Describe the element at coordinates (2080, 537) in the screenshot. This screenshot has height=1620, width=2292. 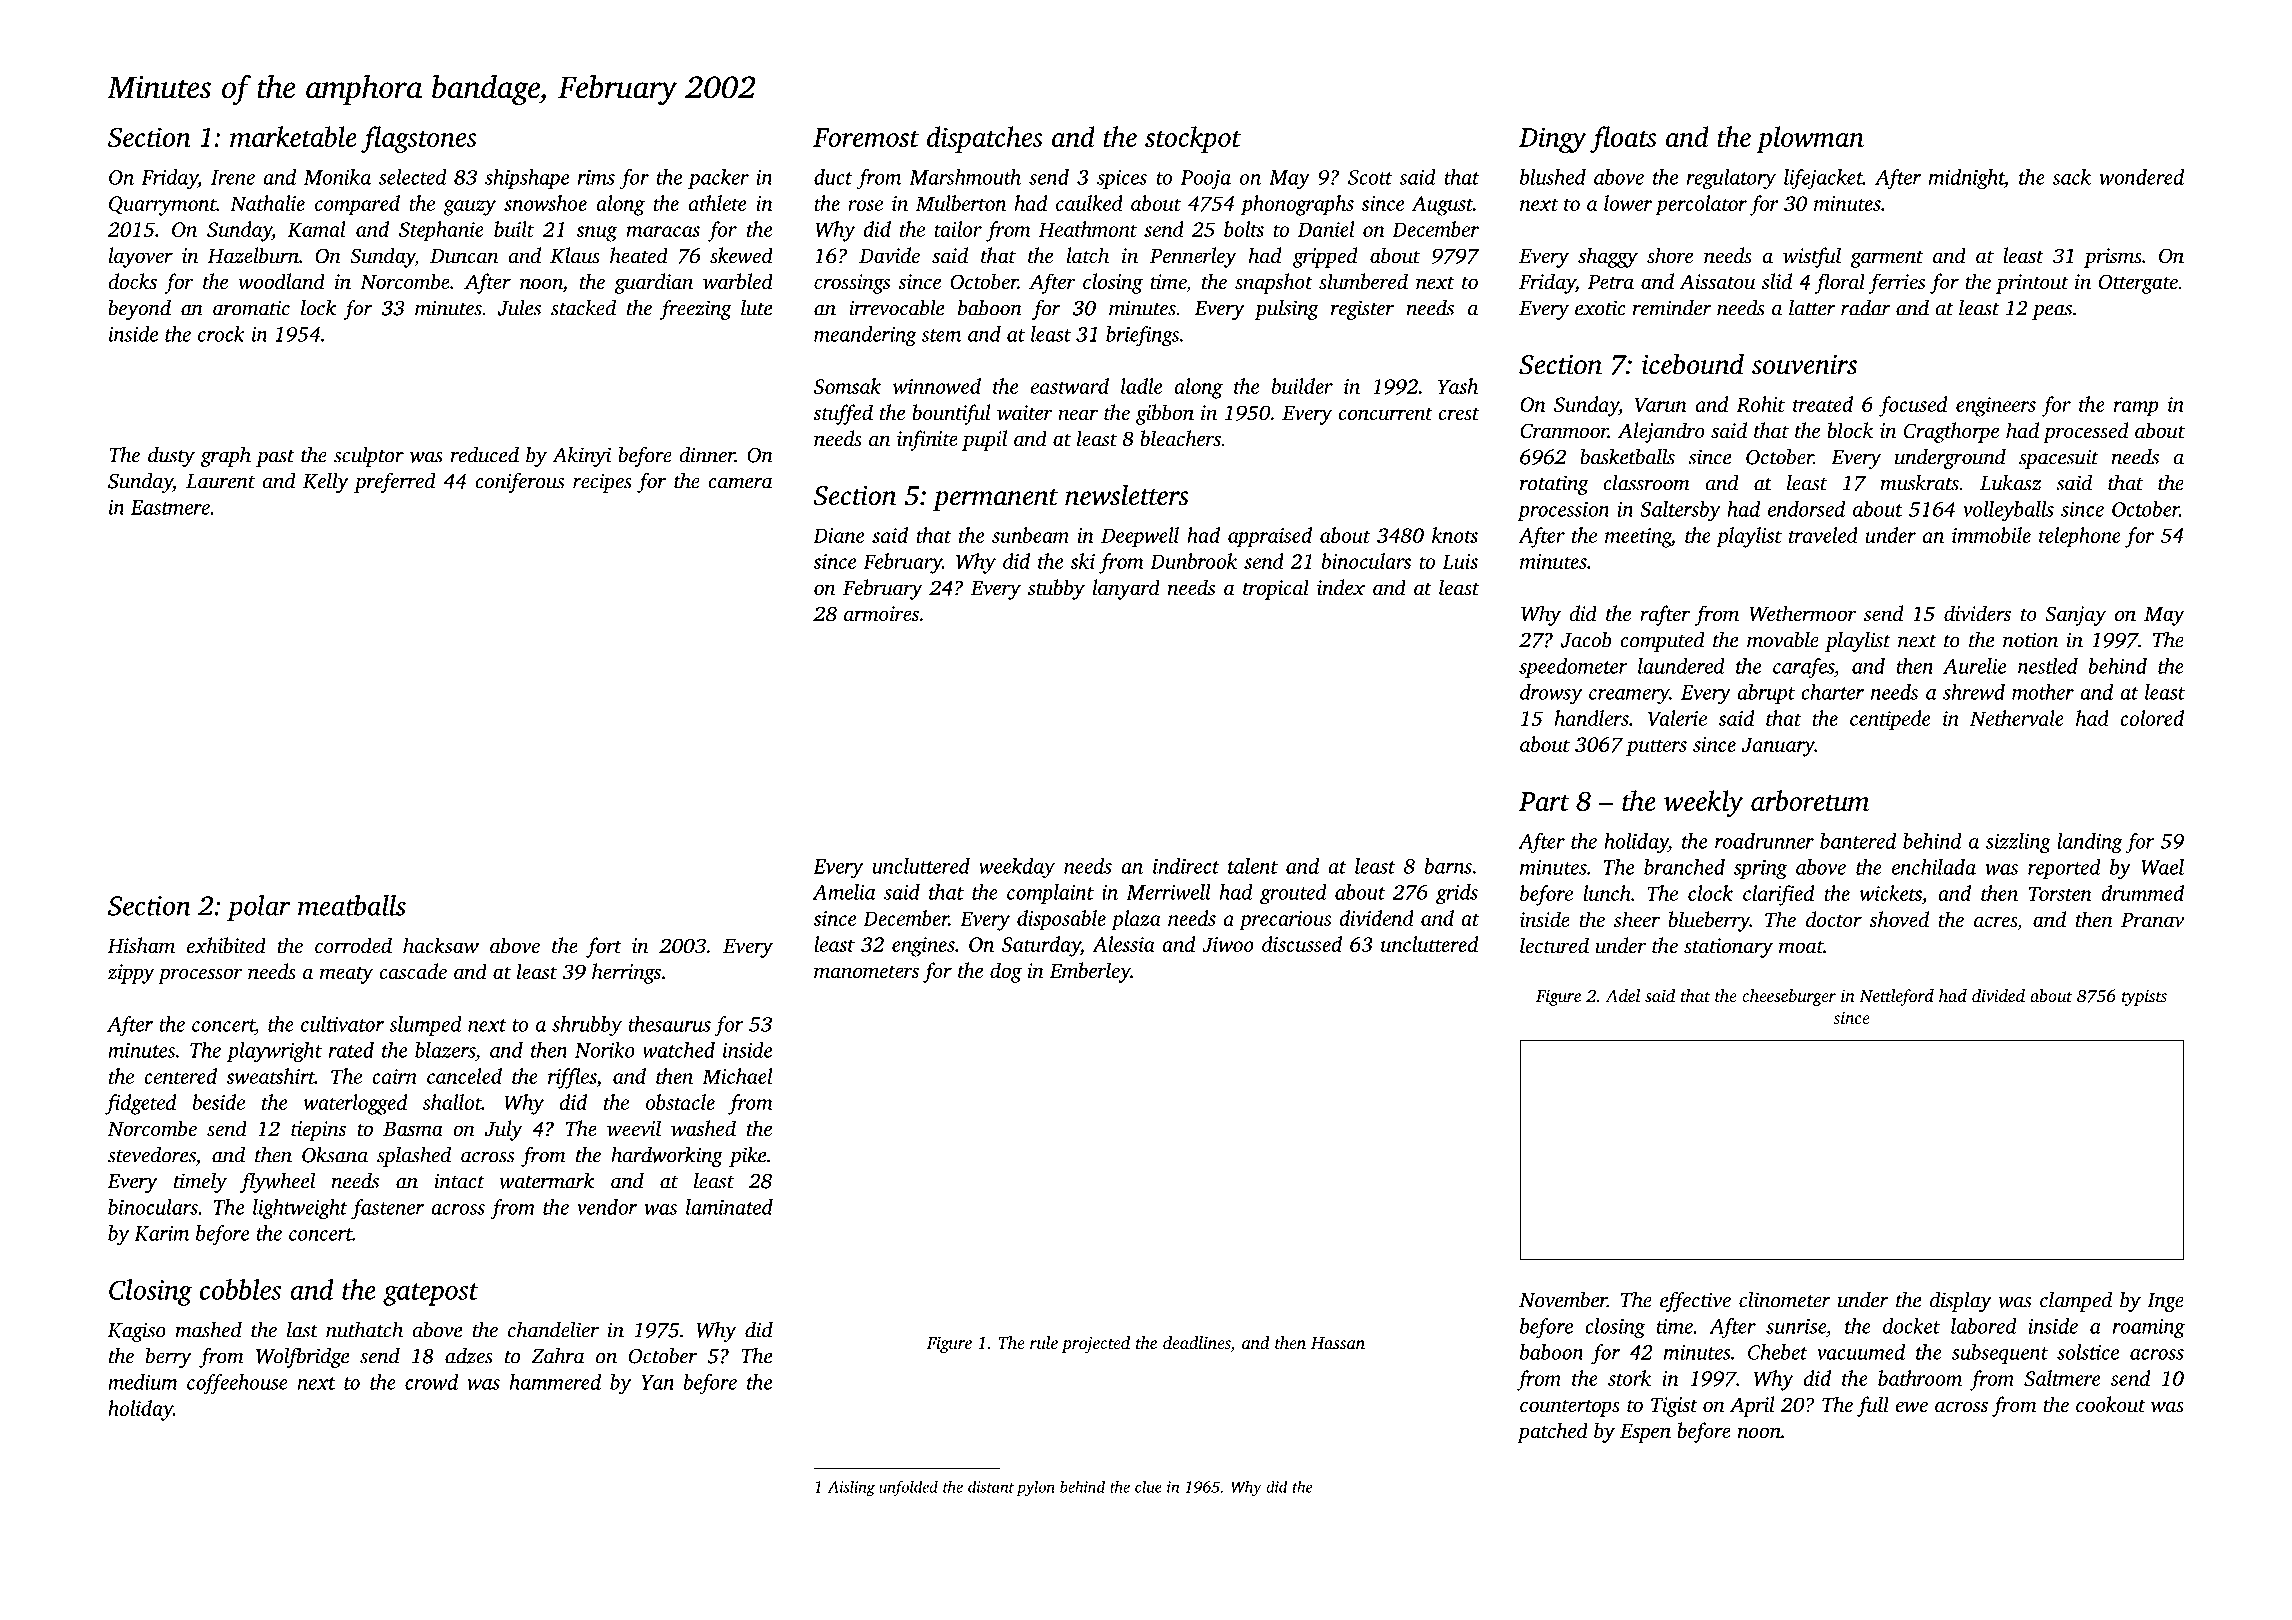
I see `telephone` at that location.
